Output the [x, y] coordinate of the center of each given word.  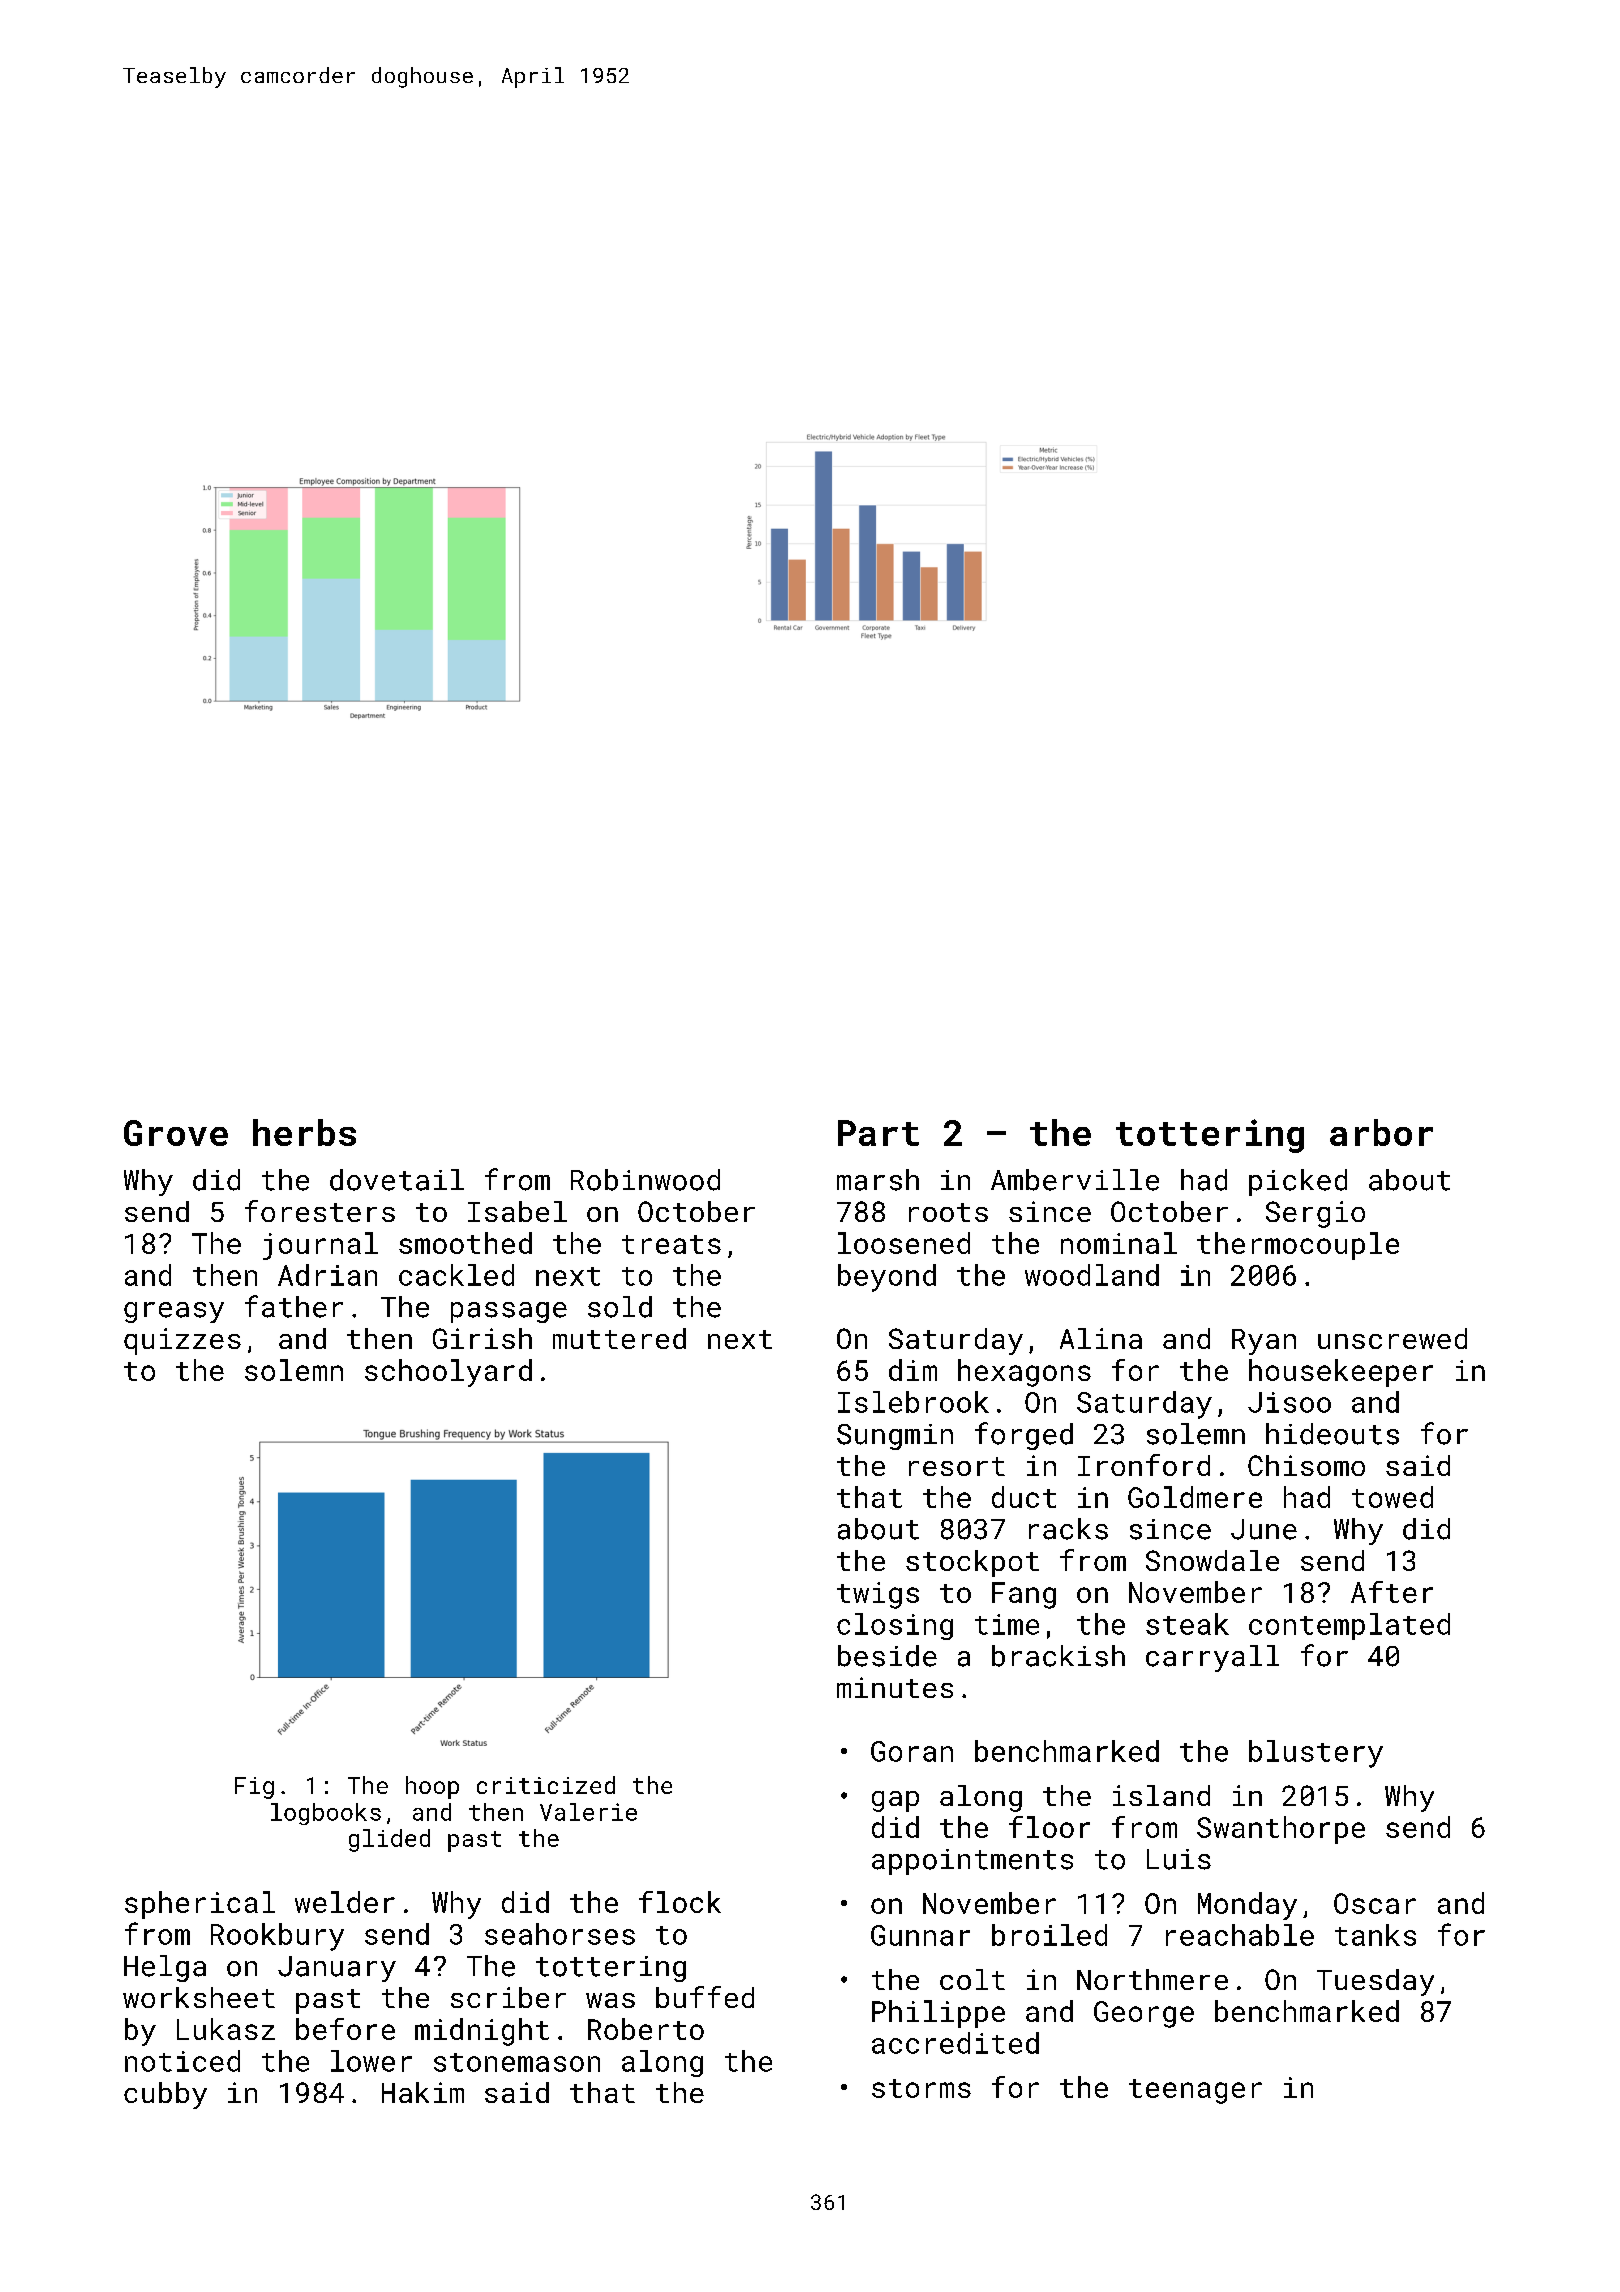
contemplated [1349, 1626]
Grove [176, 1133]
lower [371, 2061]
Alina [1101, 1338]
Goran [912, 1751]
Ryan [1264, 1342]
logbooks [326, 1814]
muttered [619, 1338]
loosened [904, 1243]
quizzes [182, 1341]
